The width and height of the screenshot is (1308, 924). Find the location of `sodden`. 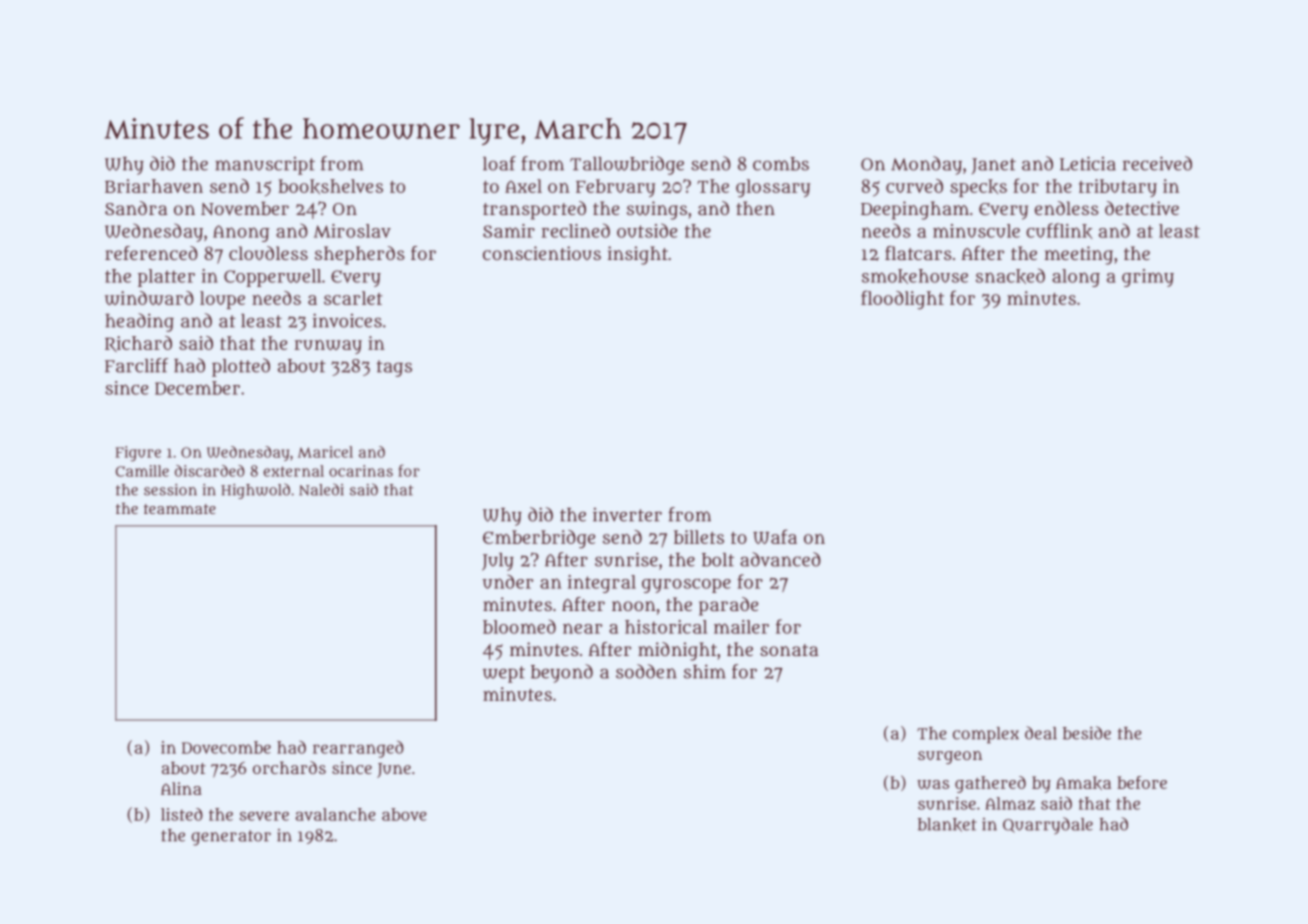

sodden is located at coordinates (646, 671).
